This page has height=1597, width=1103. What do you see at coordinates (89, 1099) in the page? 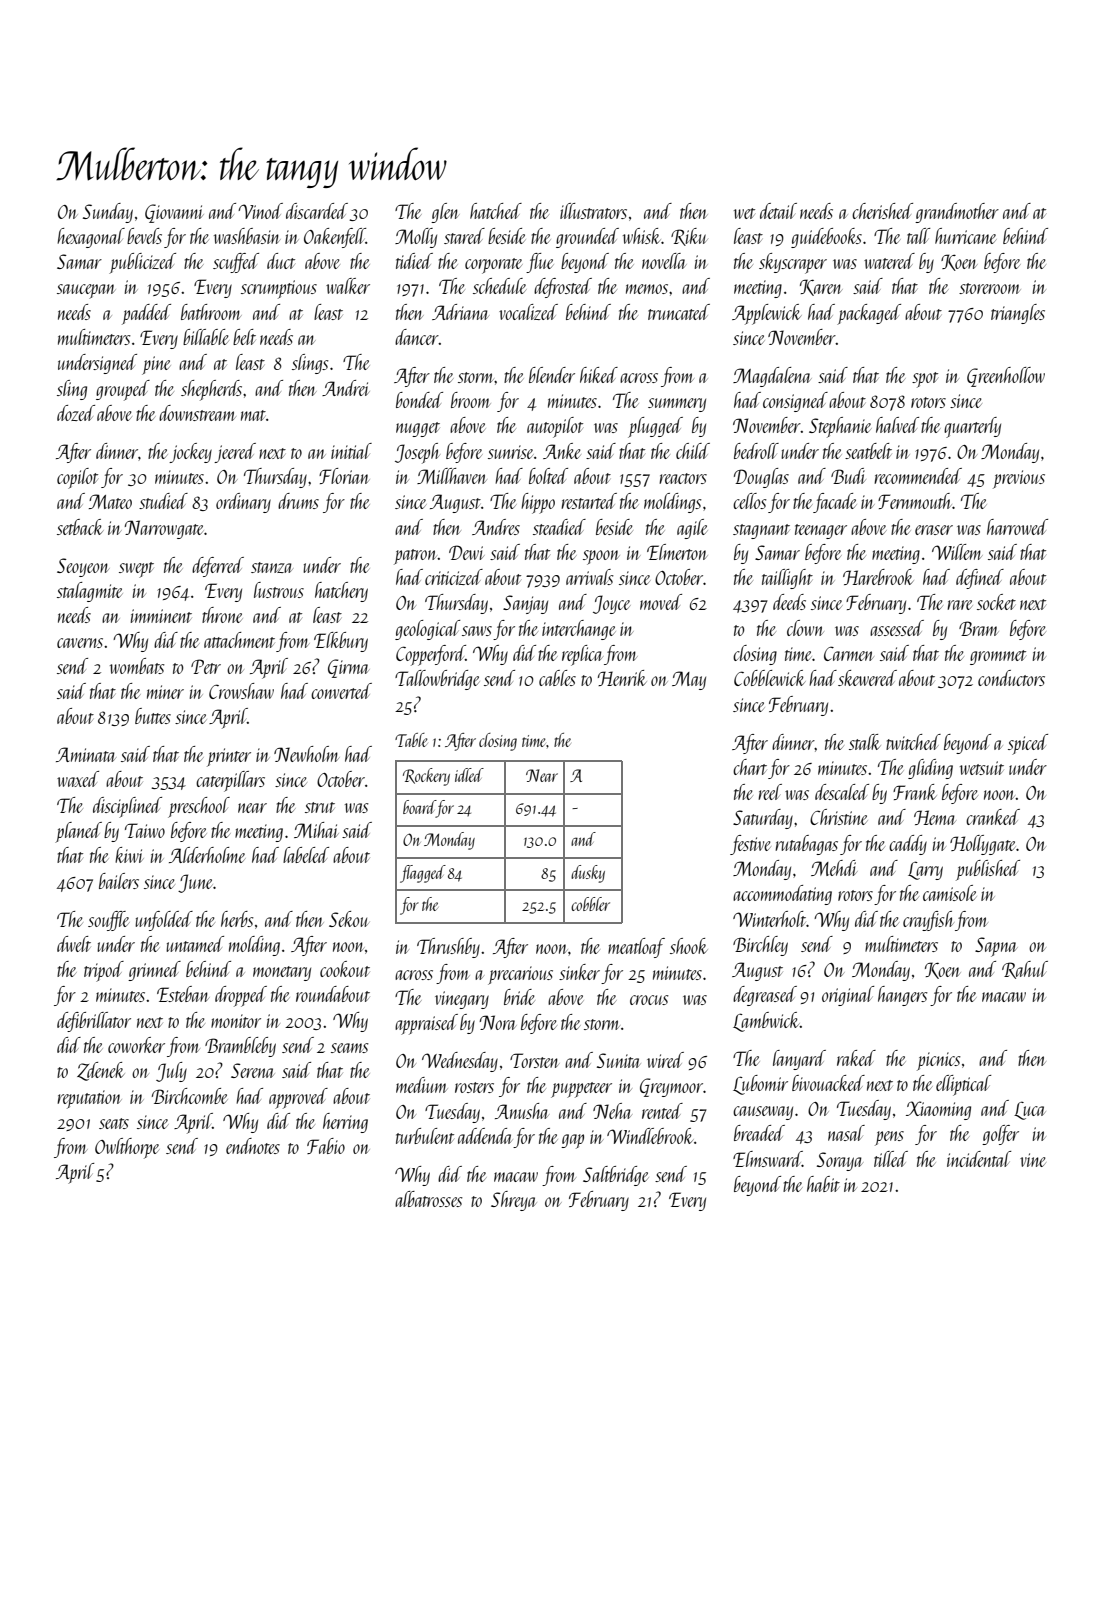
I see `reputation` at bounding box center [89, 1099].
